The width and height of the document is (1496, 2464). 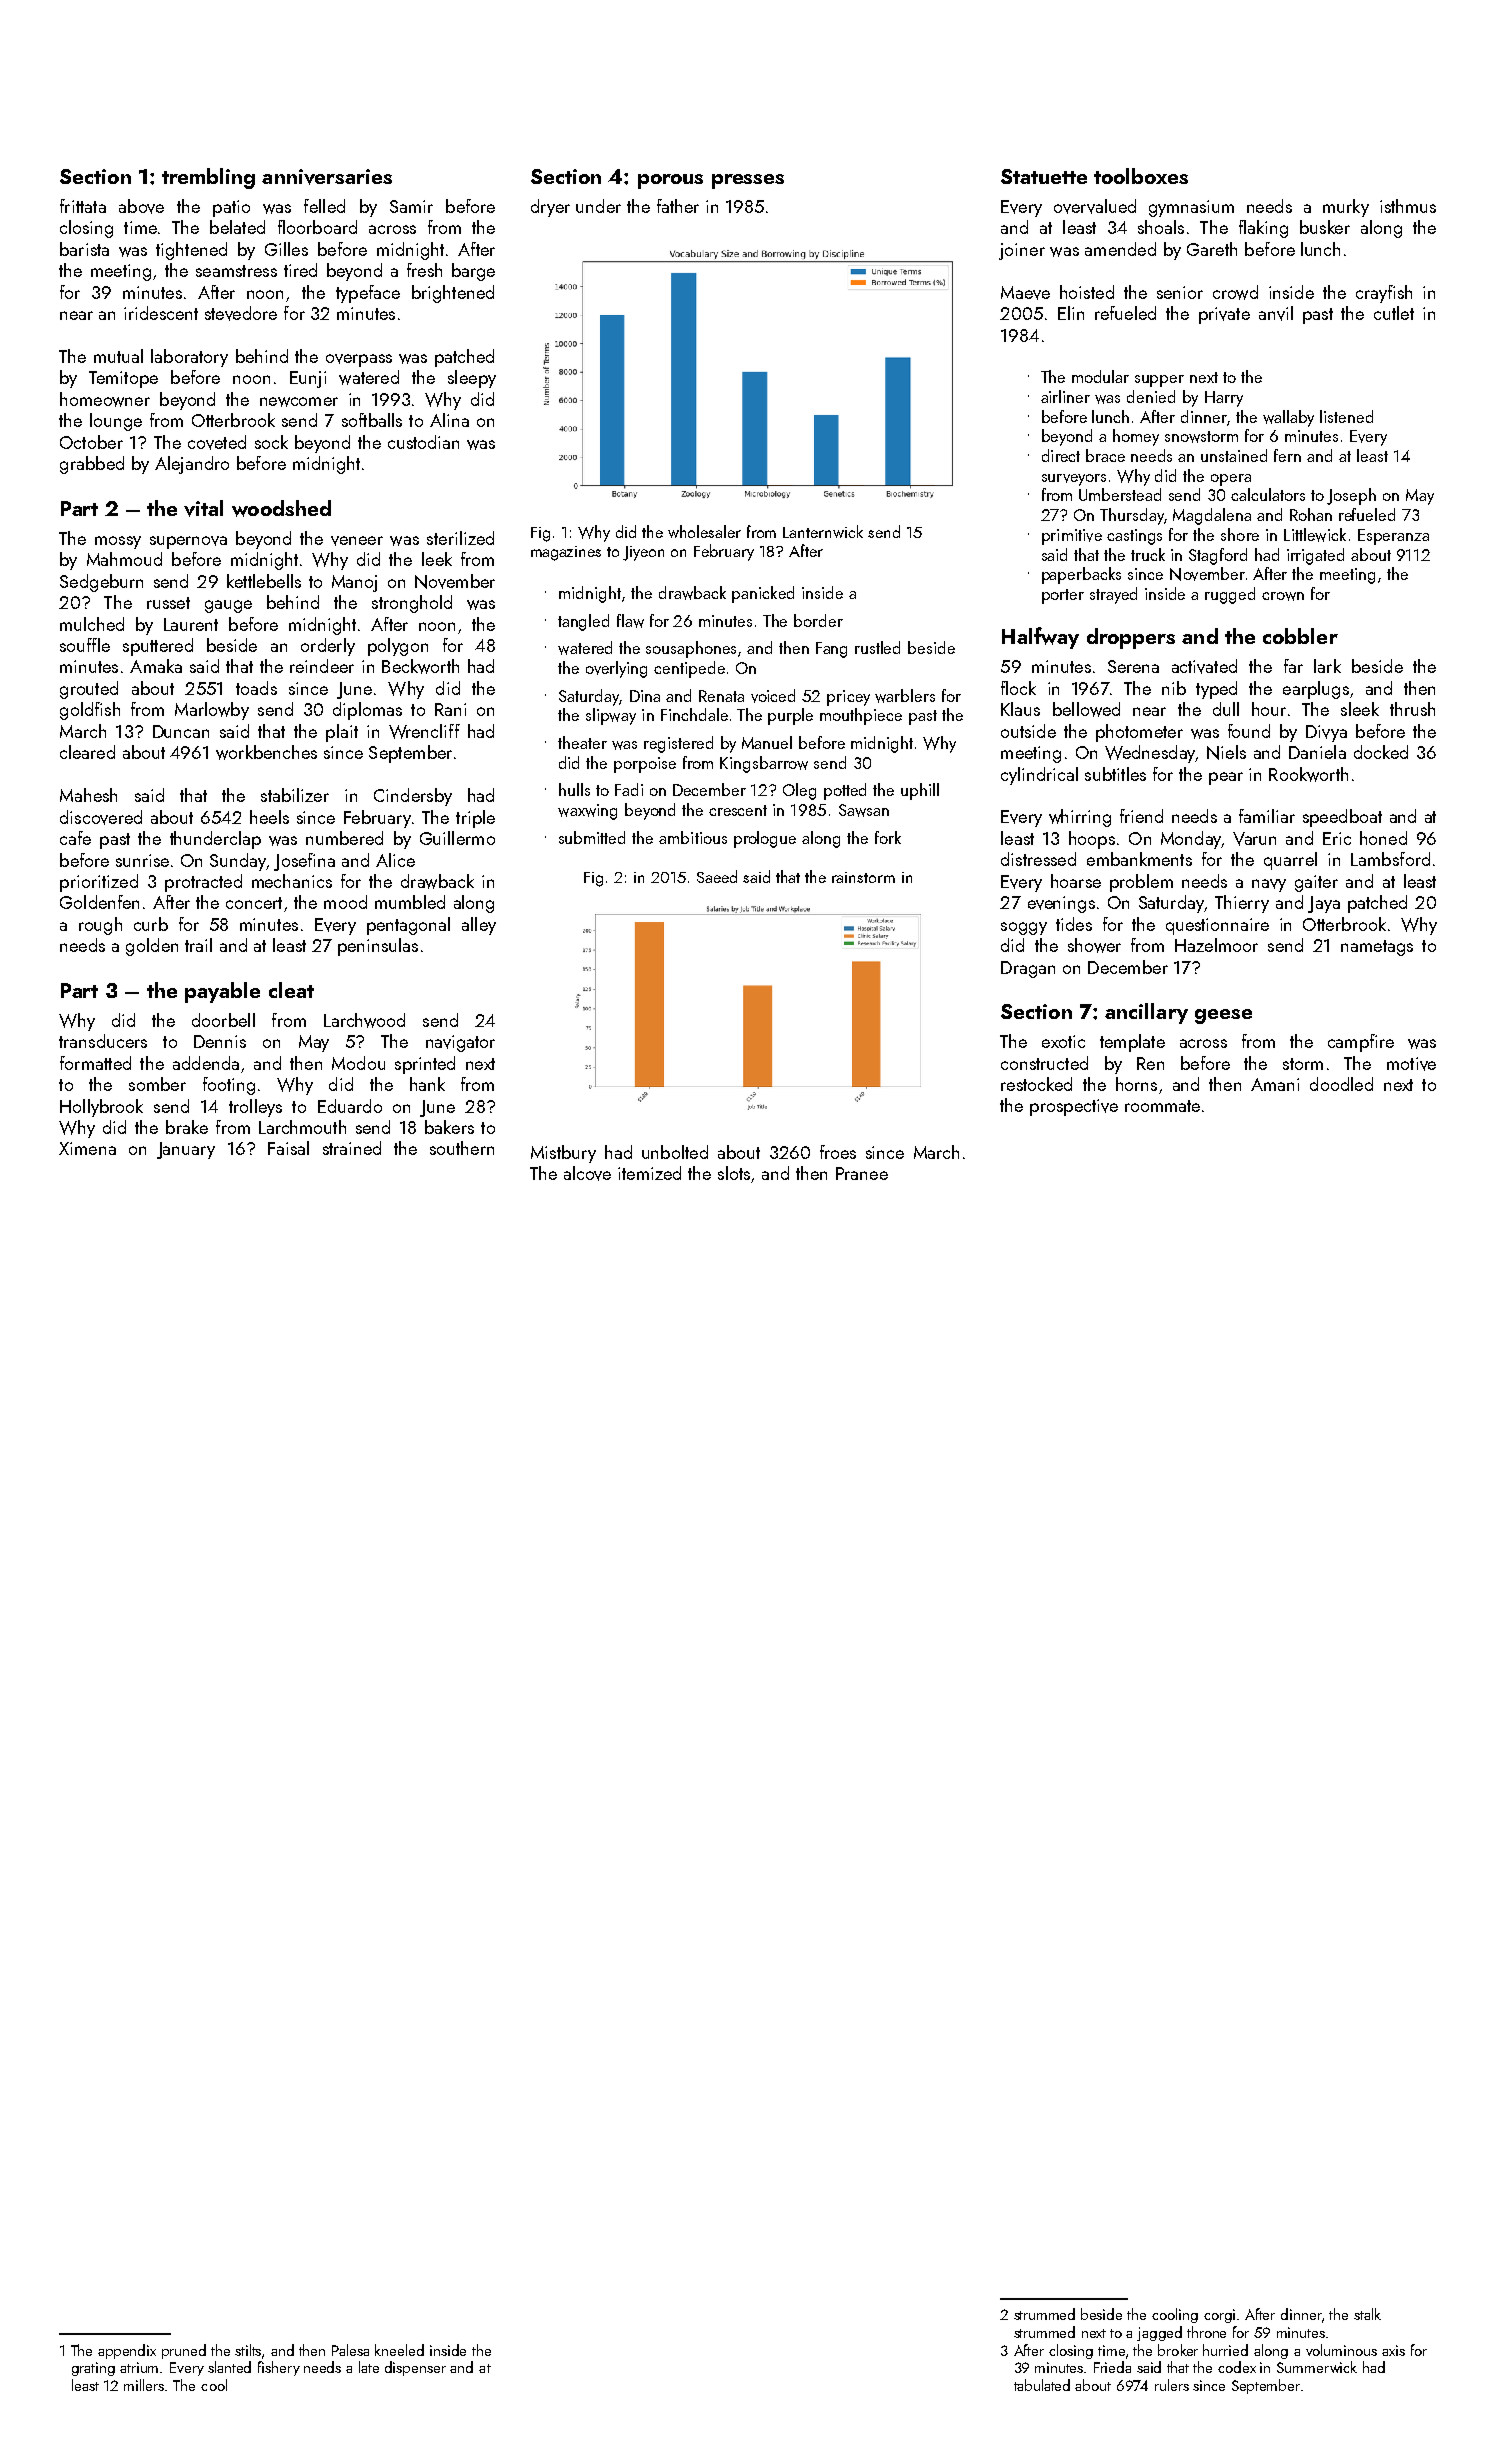 What do you see at coordinates (399, 2350) in the document?
I see `kneeled` at bounding box center [399, 2350].
